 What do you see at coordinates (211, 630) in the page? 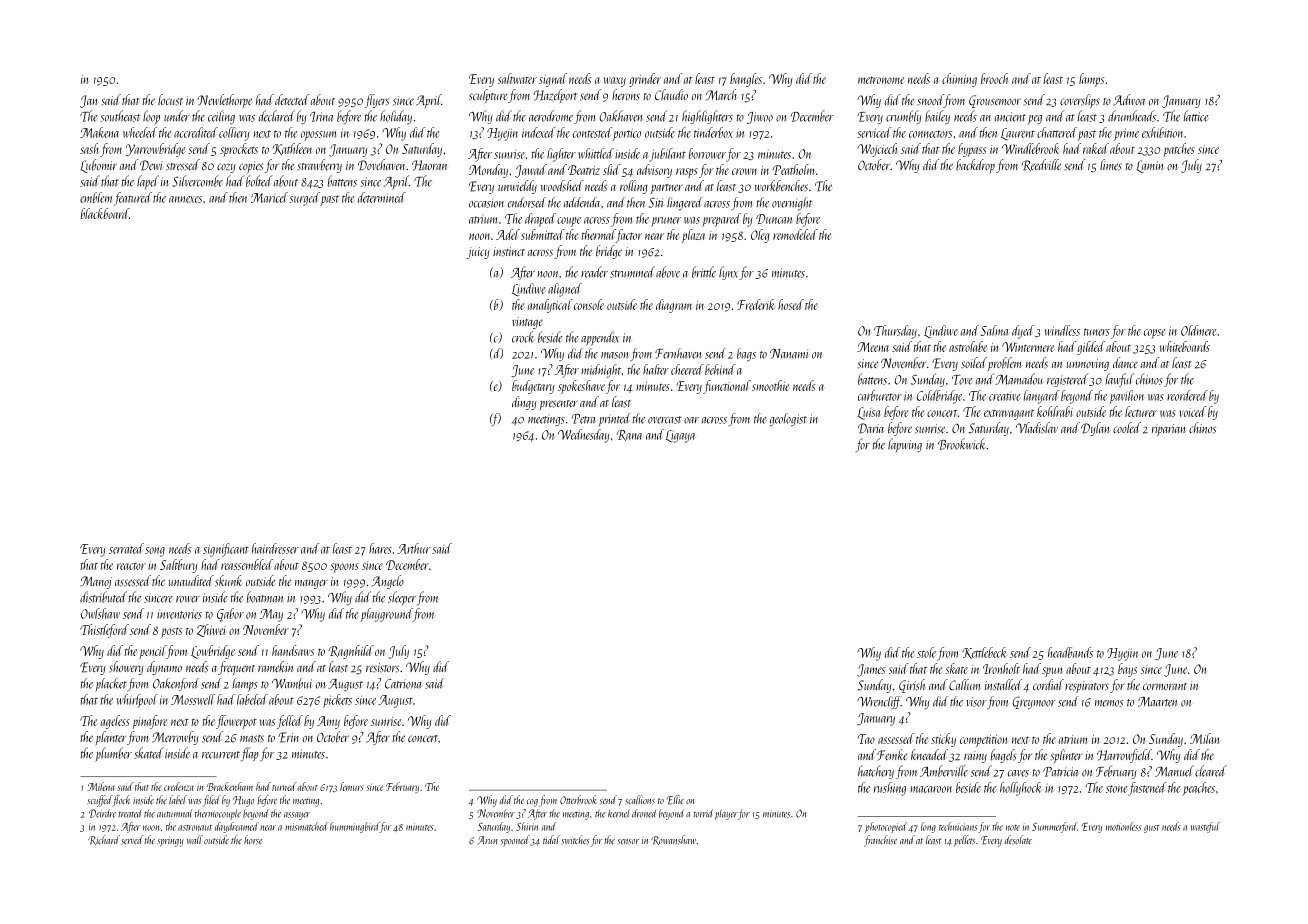
I see `Zhiwei` at bounding box center [211, 630].
